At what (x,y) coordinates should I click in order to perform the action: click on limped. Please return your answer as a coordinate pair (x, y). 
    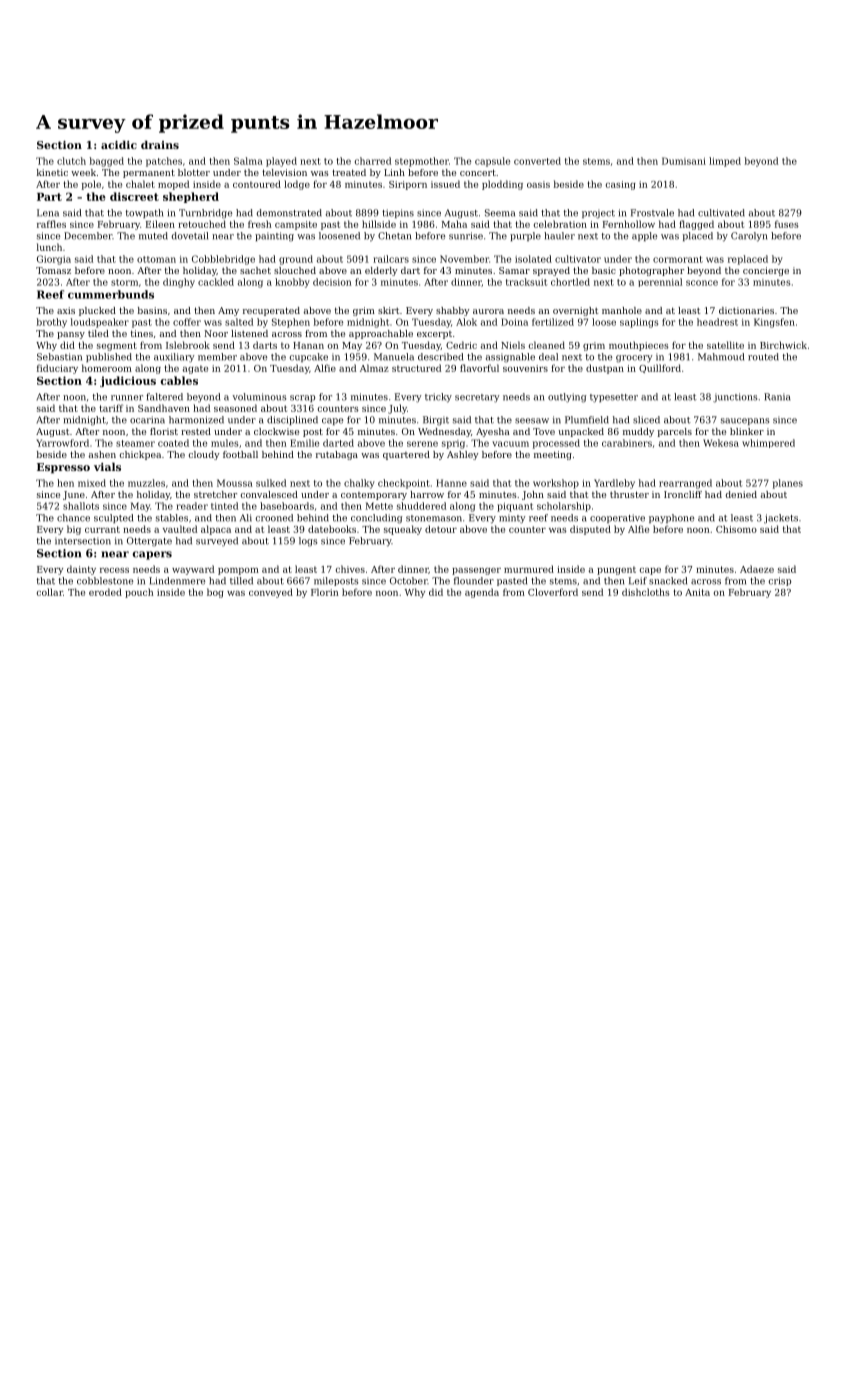
    Looking at the image, I should click on (725, 162).
